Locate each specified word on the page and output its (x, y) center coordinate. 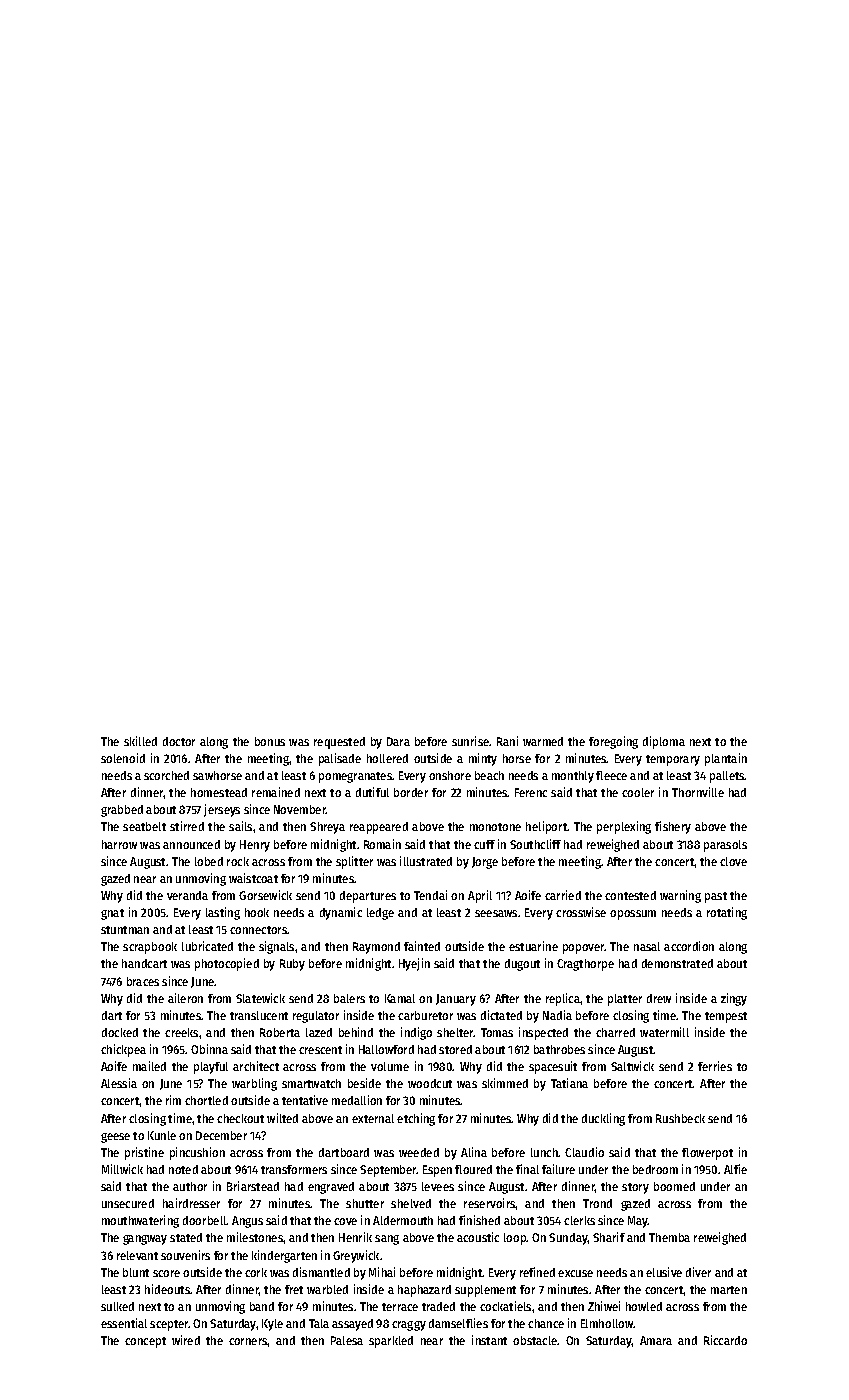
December (221, 1135)
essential (124, 1323)
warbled (327, 1289)
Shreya (327, 828)
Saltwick (632, 1066)
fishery (673, 827)
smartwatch (311, 1083)
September (388, 1171)
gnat (112, 914)
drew (659, 998)
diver (698, 1272)
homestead (219, 792)
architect (256, 1066)
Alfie (735, 1169)
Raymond (376, 948)
